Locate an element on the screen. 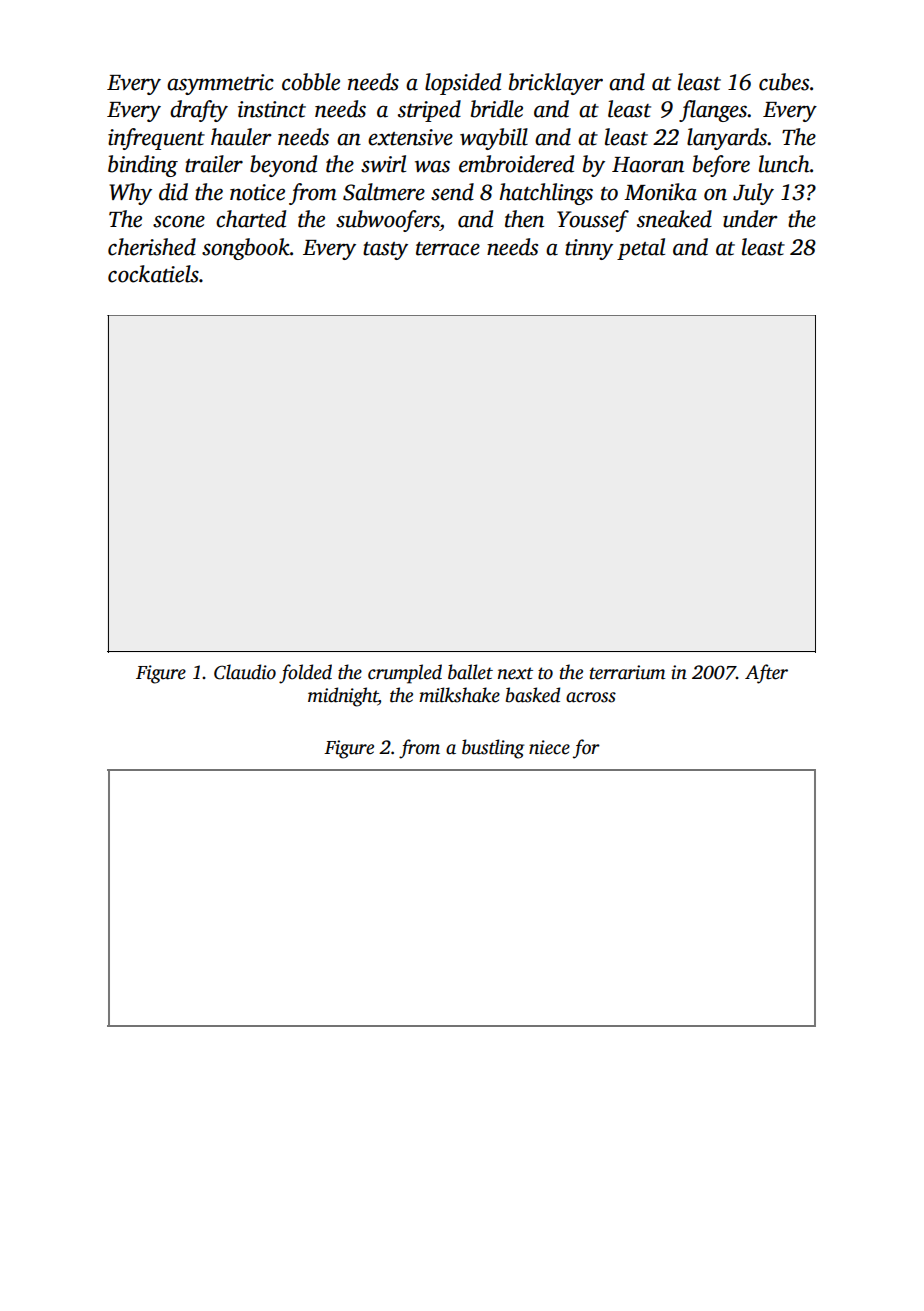  cockatiels is located at coordinates (153, 274).
